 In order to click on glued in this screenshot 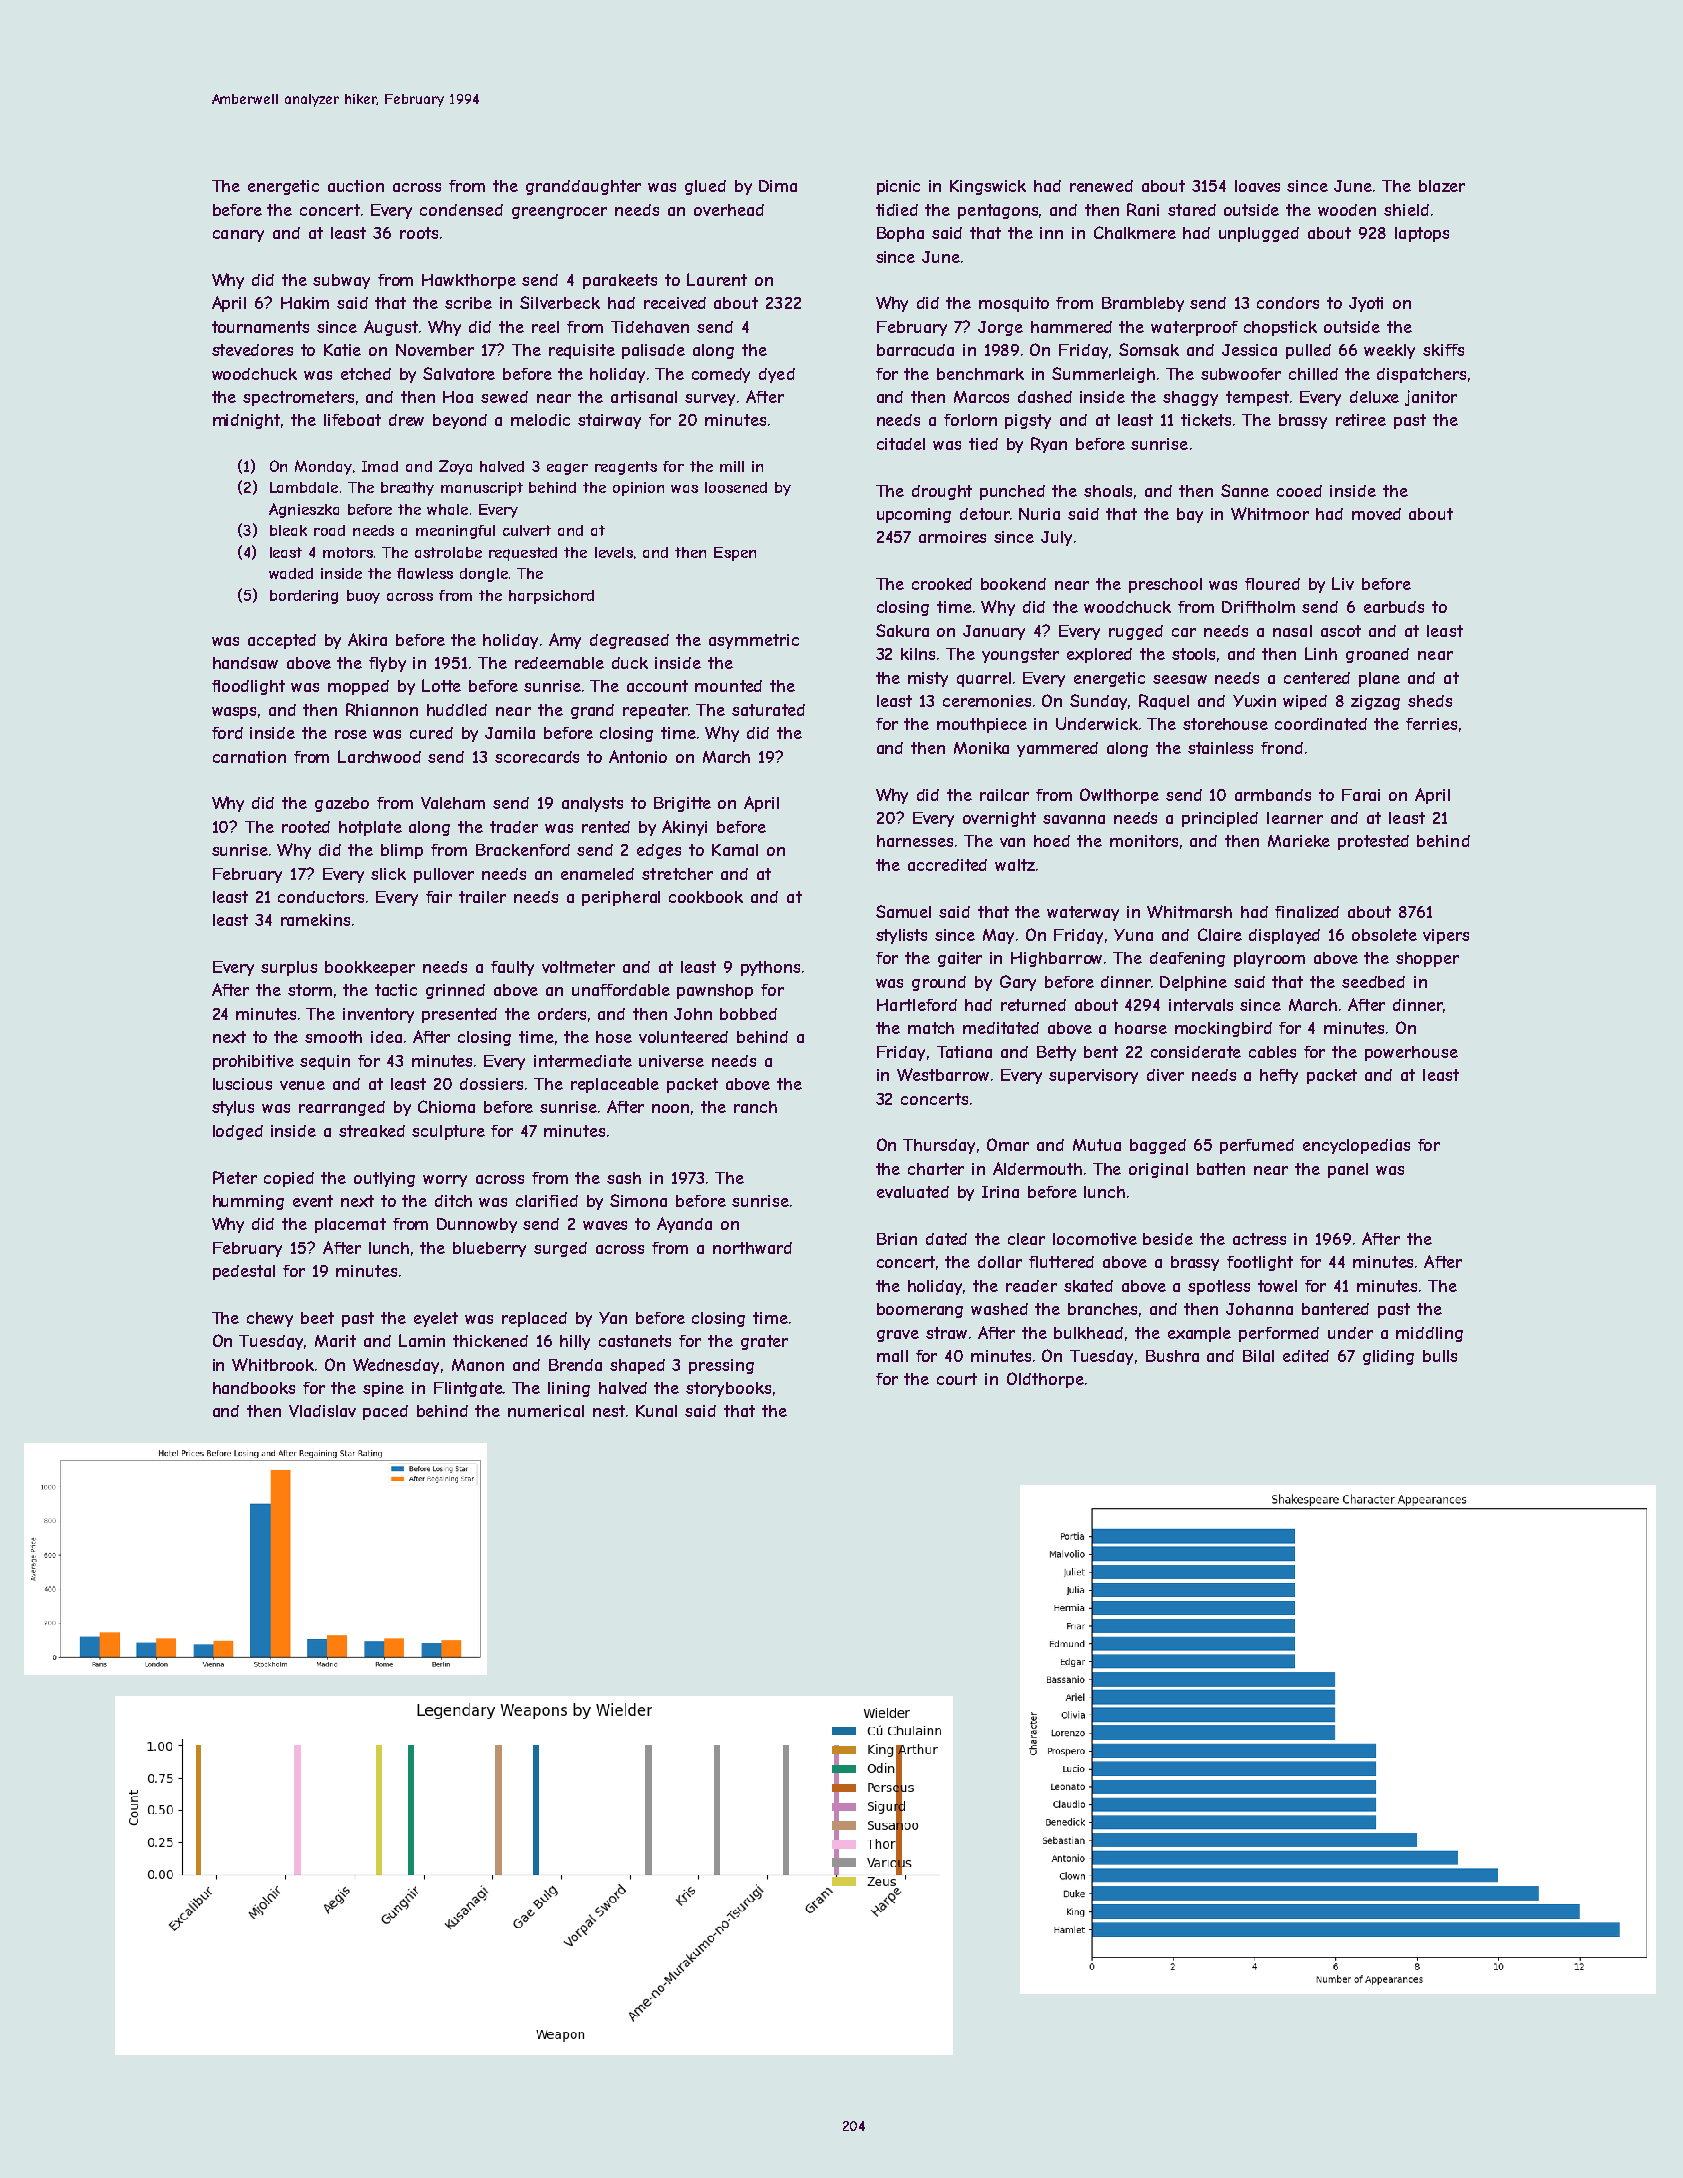, I will do `click(705, 187)`.
